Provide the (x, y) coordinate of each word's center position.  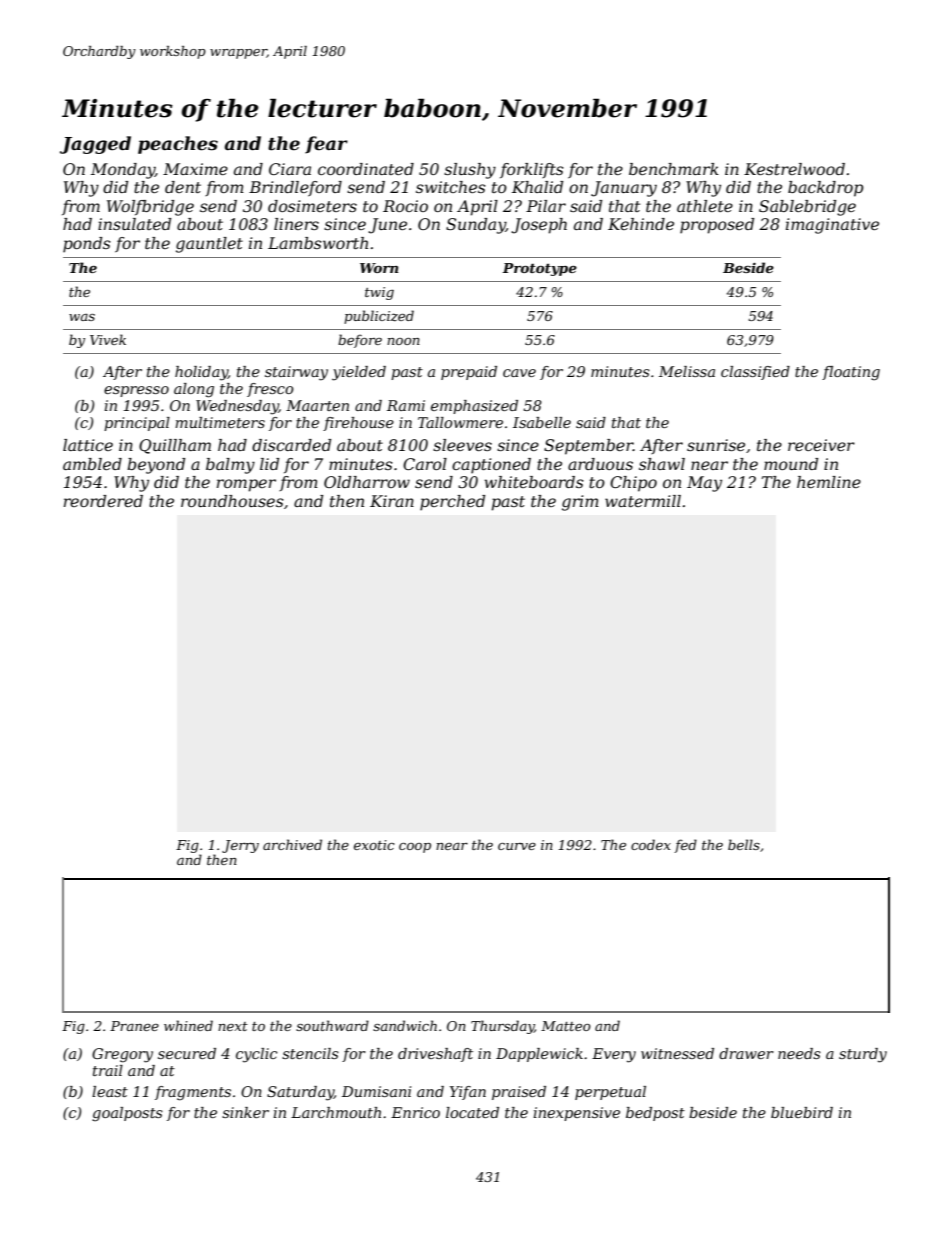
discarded (291, 445)
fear (326, 145)
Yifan (468, 1093)
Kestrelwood (794, 169)
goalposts (127, 1114)
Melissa (687, 371)
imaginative (832, 226)
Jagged (95, 145)
